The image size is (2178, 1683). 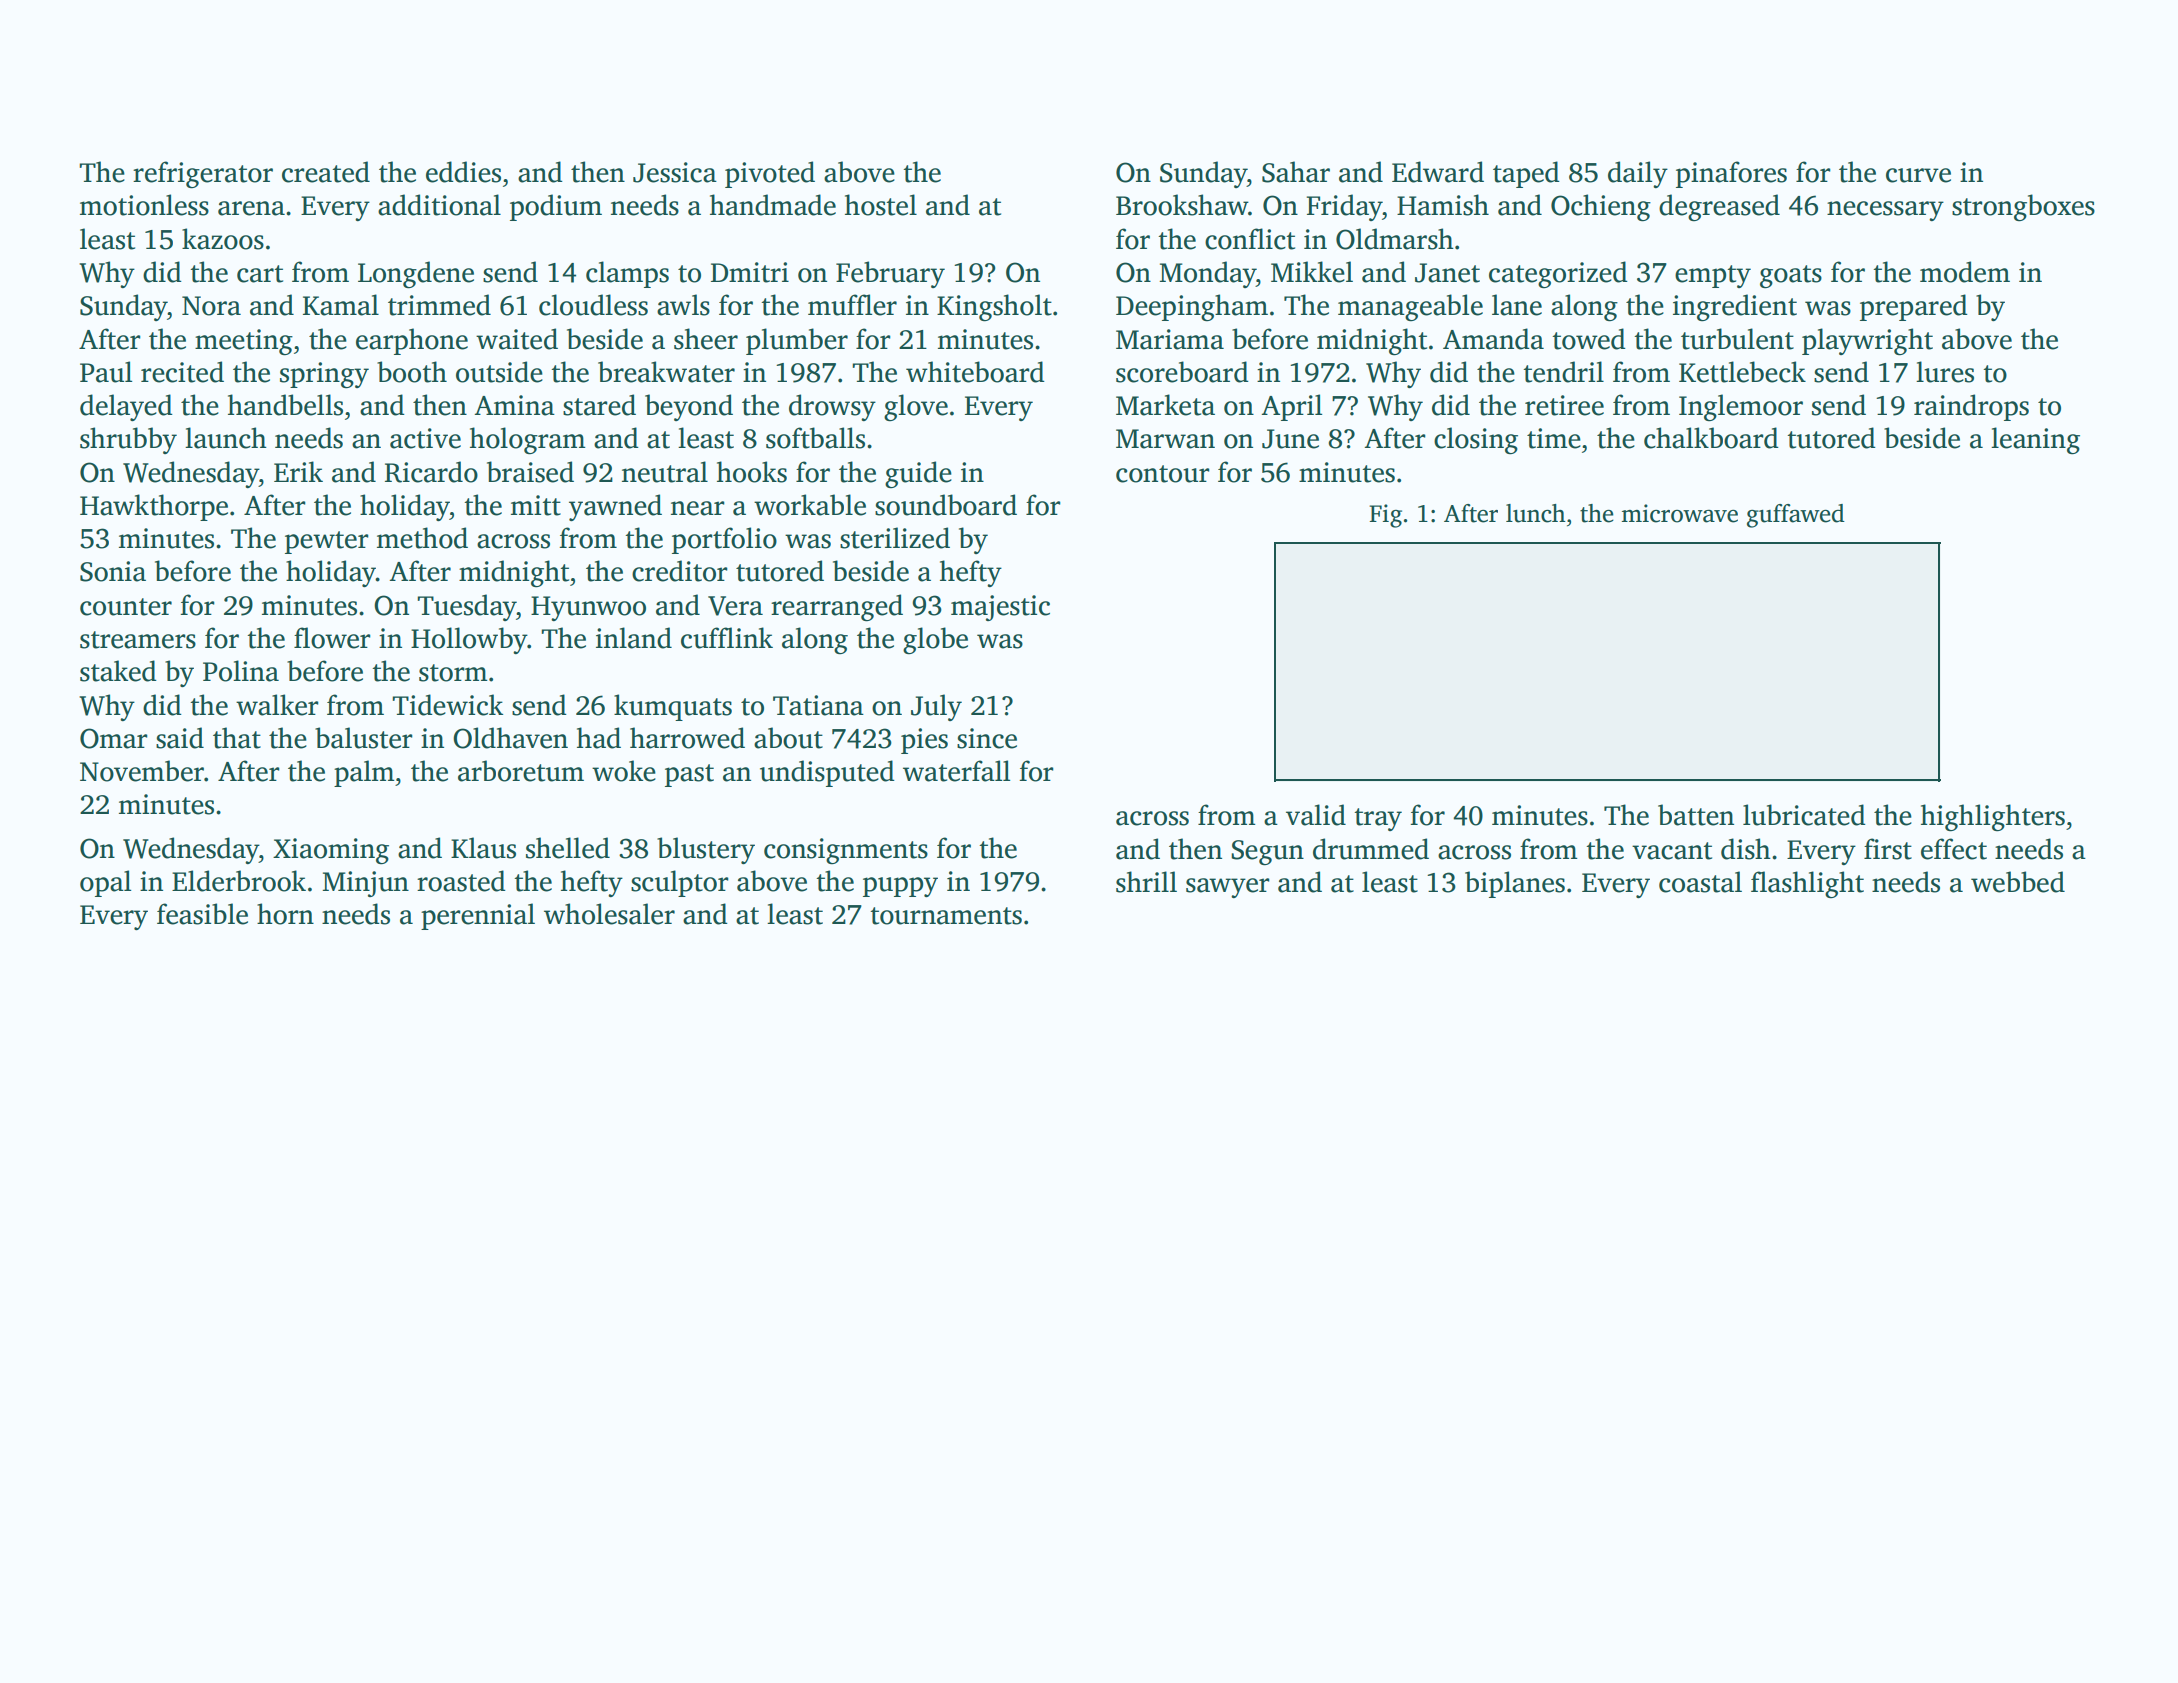 What do you see at coordinates (1993, 818) in the image?
I see `highlighters` at bounding box center [1993, 818].
